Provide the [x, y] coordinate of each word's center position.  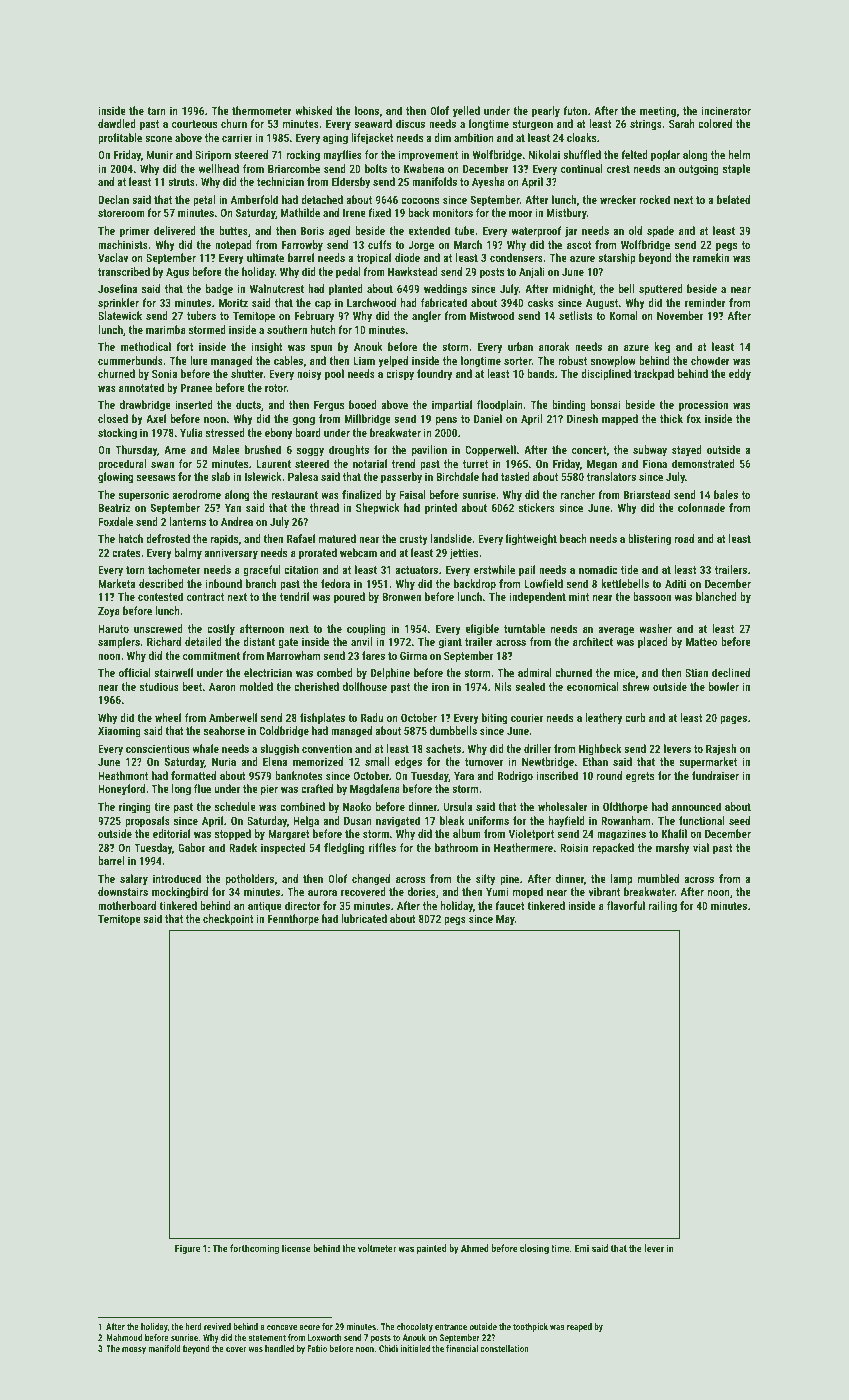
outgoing [699, 170]
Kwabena [424, 168]
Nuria [224, 761]
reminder [705, 302]
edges [408, 763]
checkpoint [228, 920]
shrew [636, 686]
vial [701, 847]
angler [426, 317]
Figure [187, 1249]
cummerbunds [130, 360]
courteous [194, 124]
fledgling [344, 849]
